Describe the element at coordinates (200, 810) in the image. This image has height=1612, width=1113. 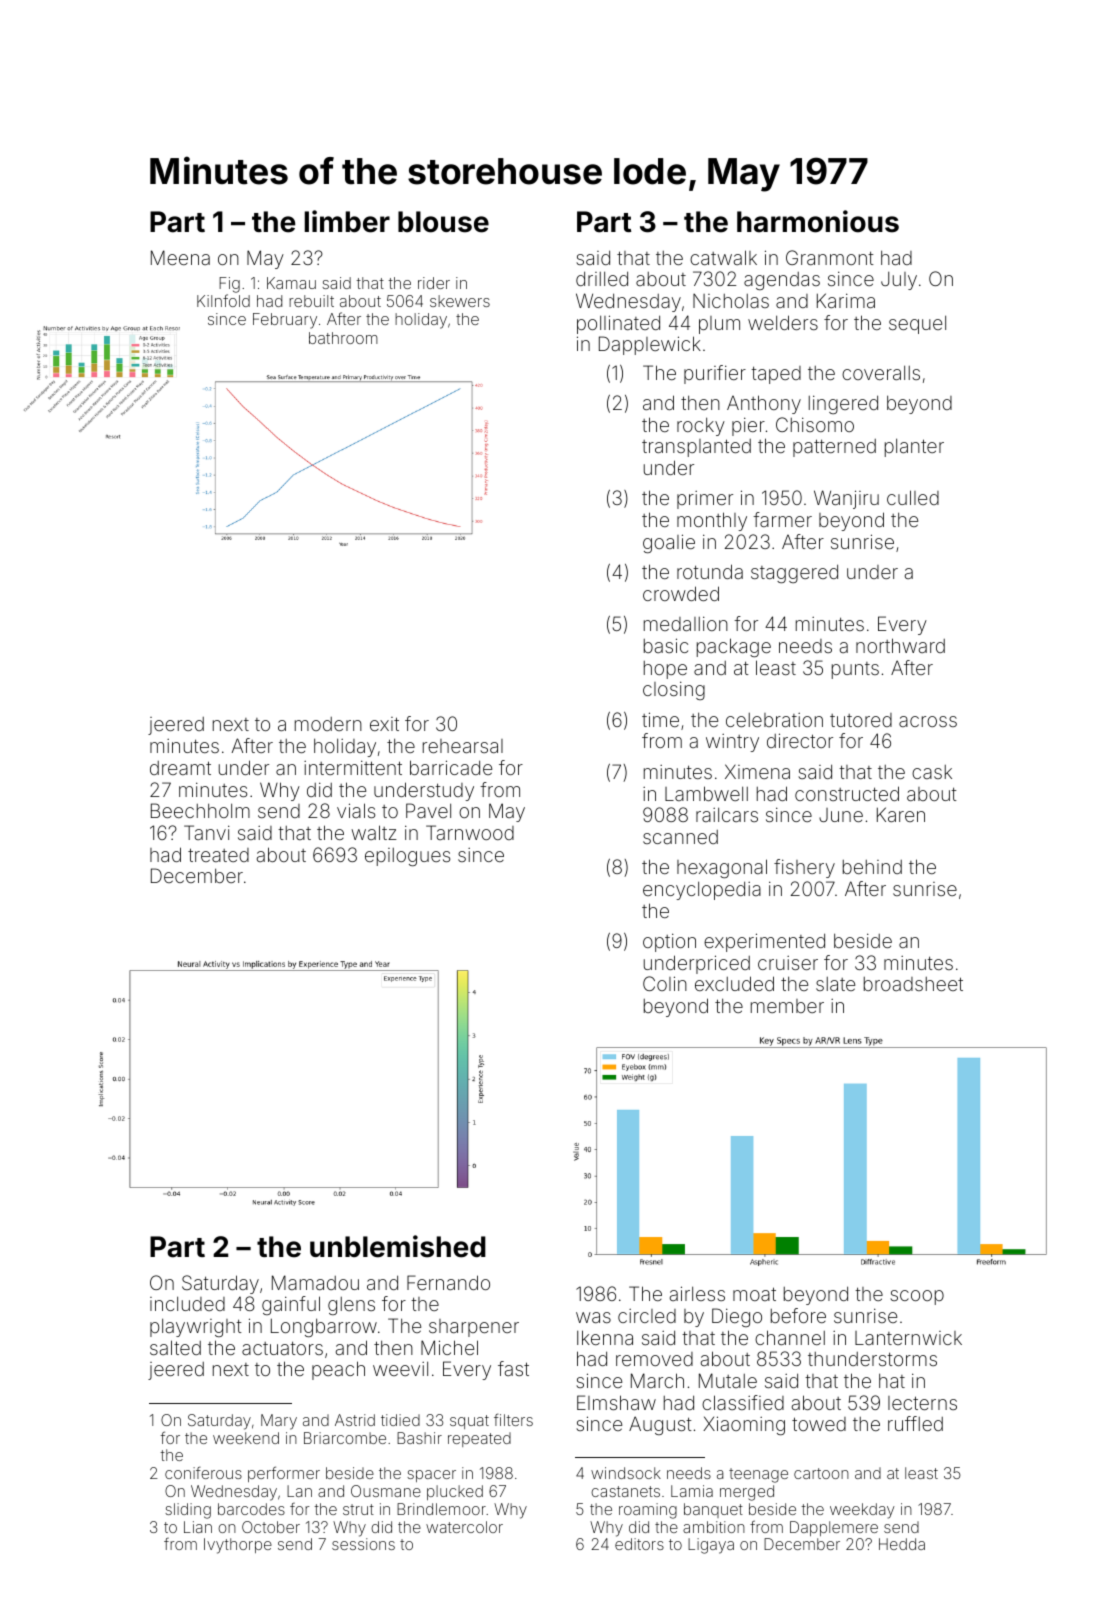
I see `Beechholm` at that location.
